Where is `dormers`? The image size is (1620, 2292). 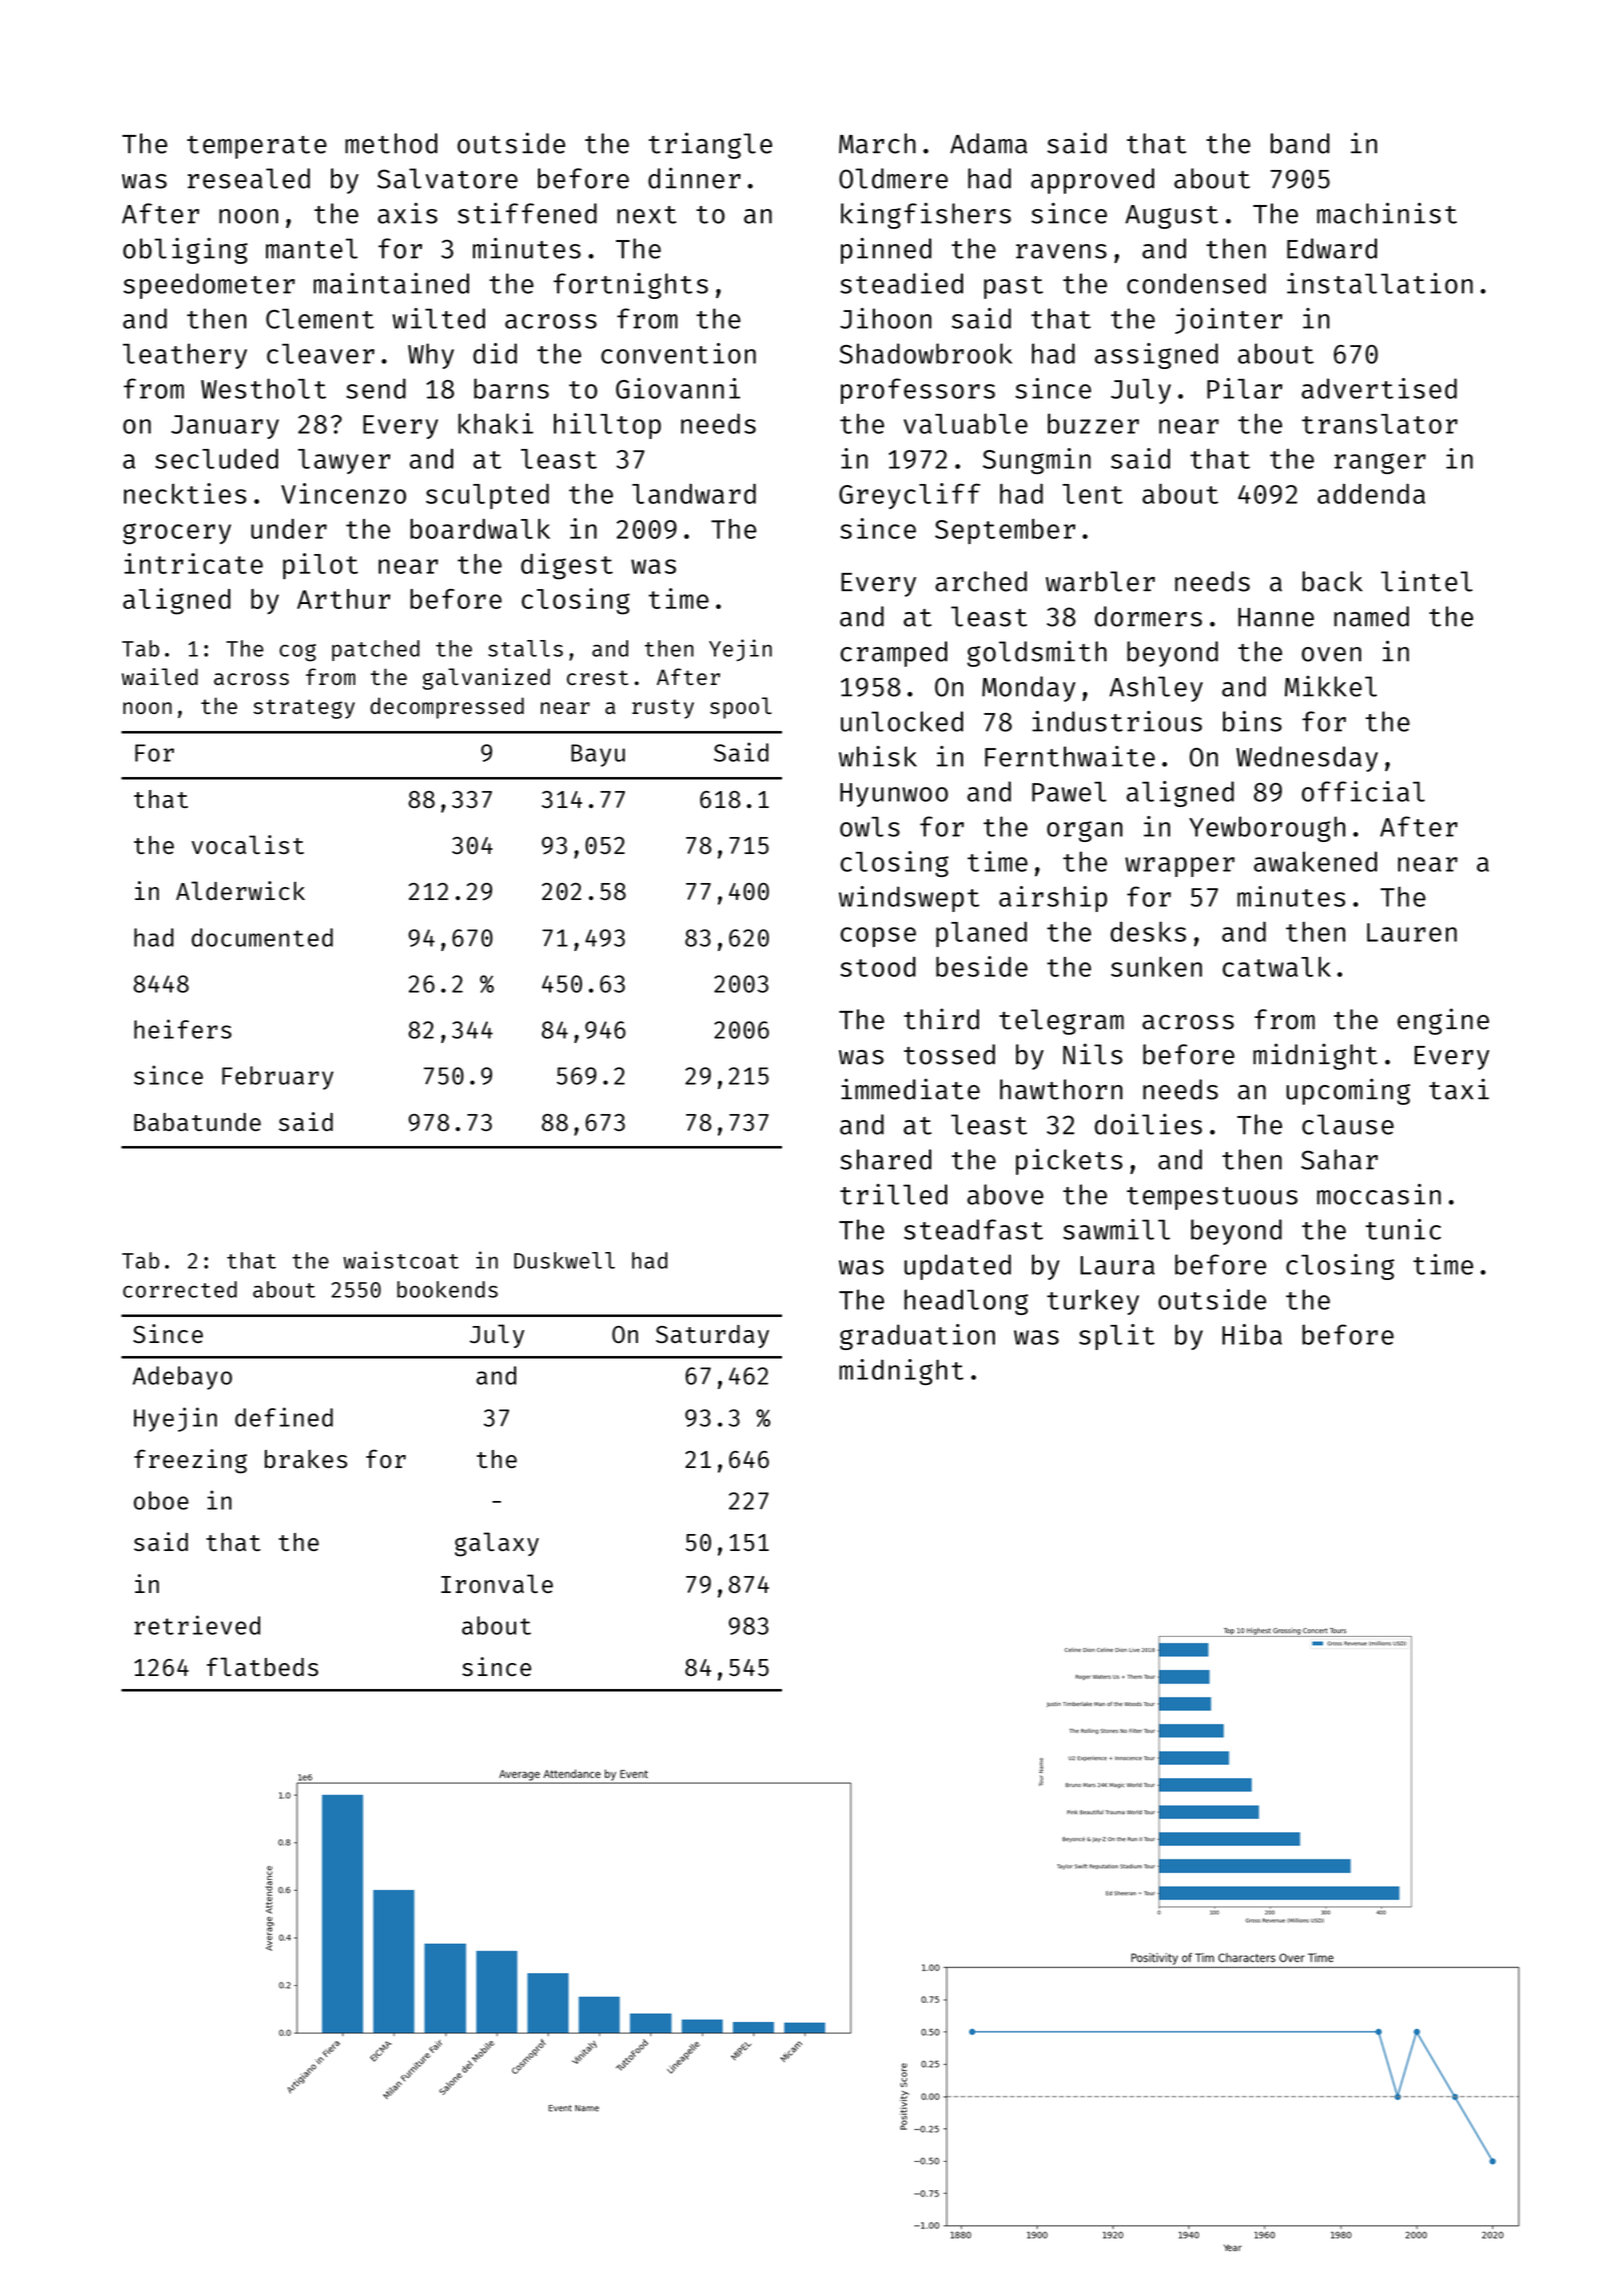
dormers is located at coordinates (1148, 616).
